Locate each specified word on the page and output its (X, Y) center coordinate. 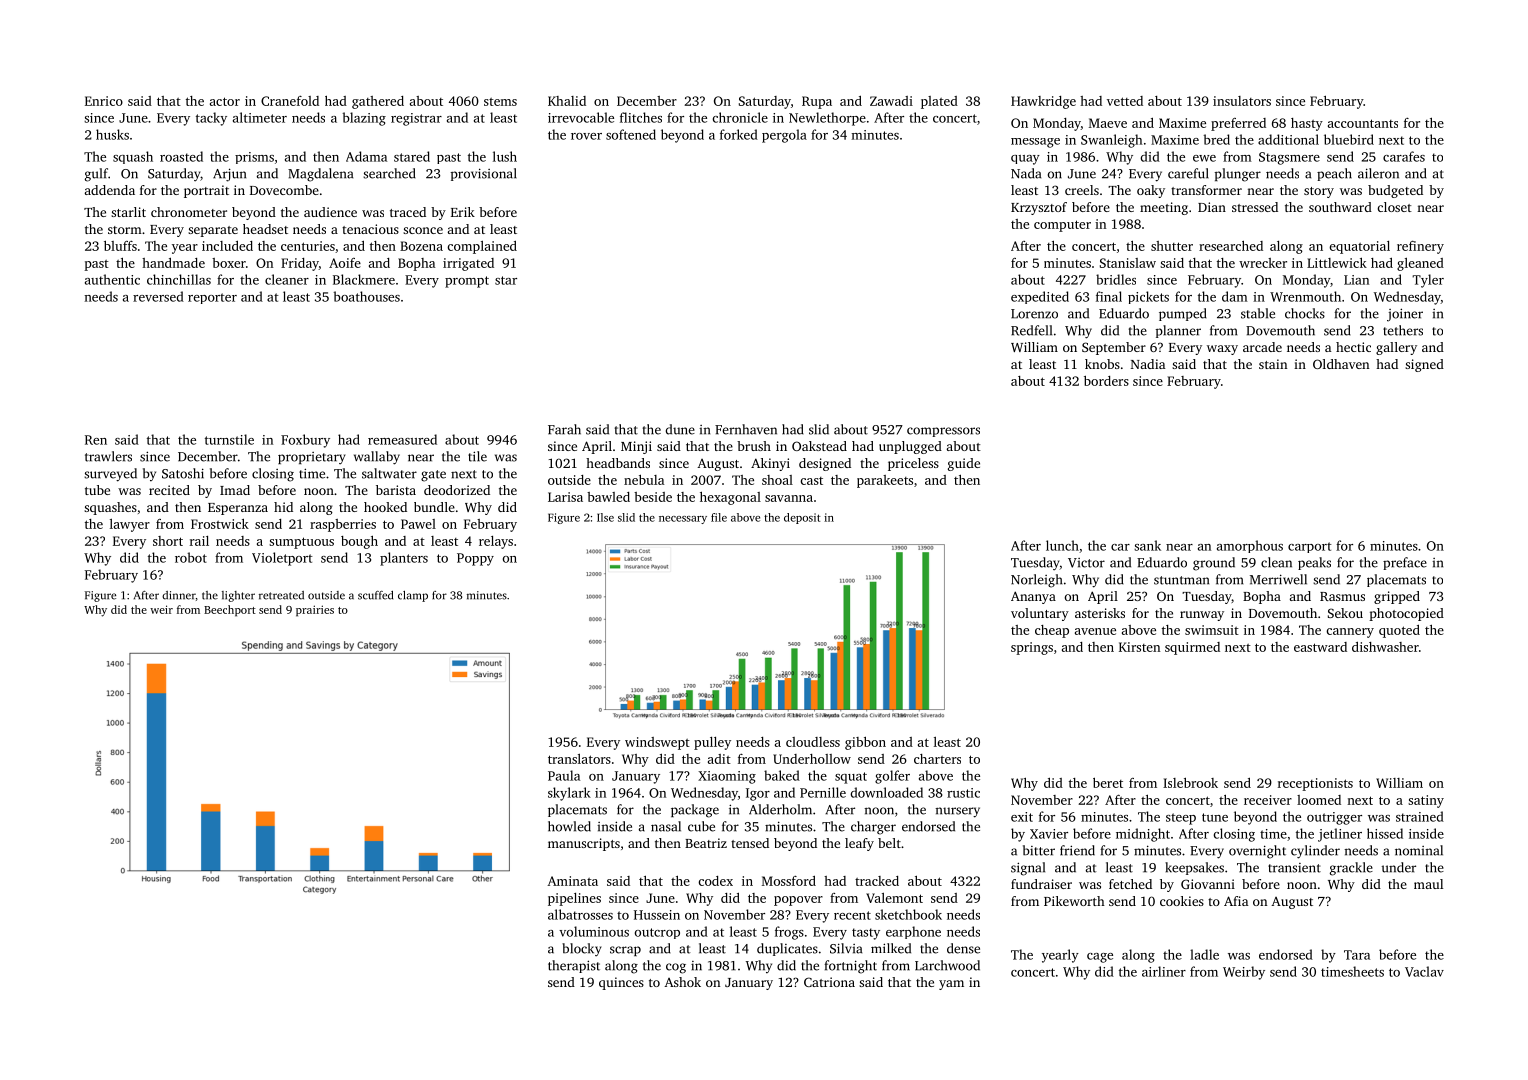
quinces (621, 983)
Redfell (1031, 330)
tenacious (370, 229)
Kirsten (1139, 647)
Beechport (230, 611)
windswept (657, 743)
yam (951, 985)
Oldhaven (1341, 364)
